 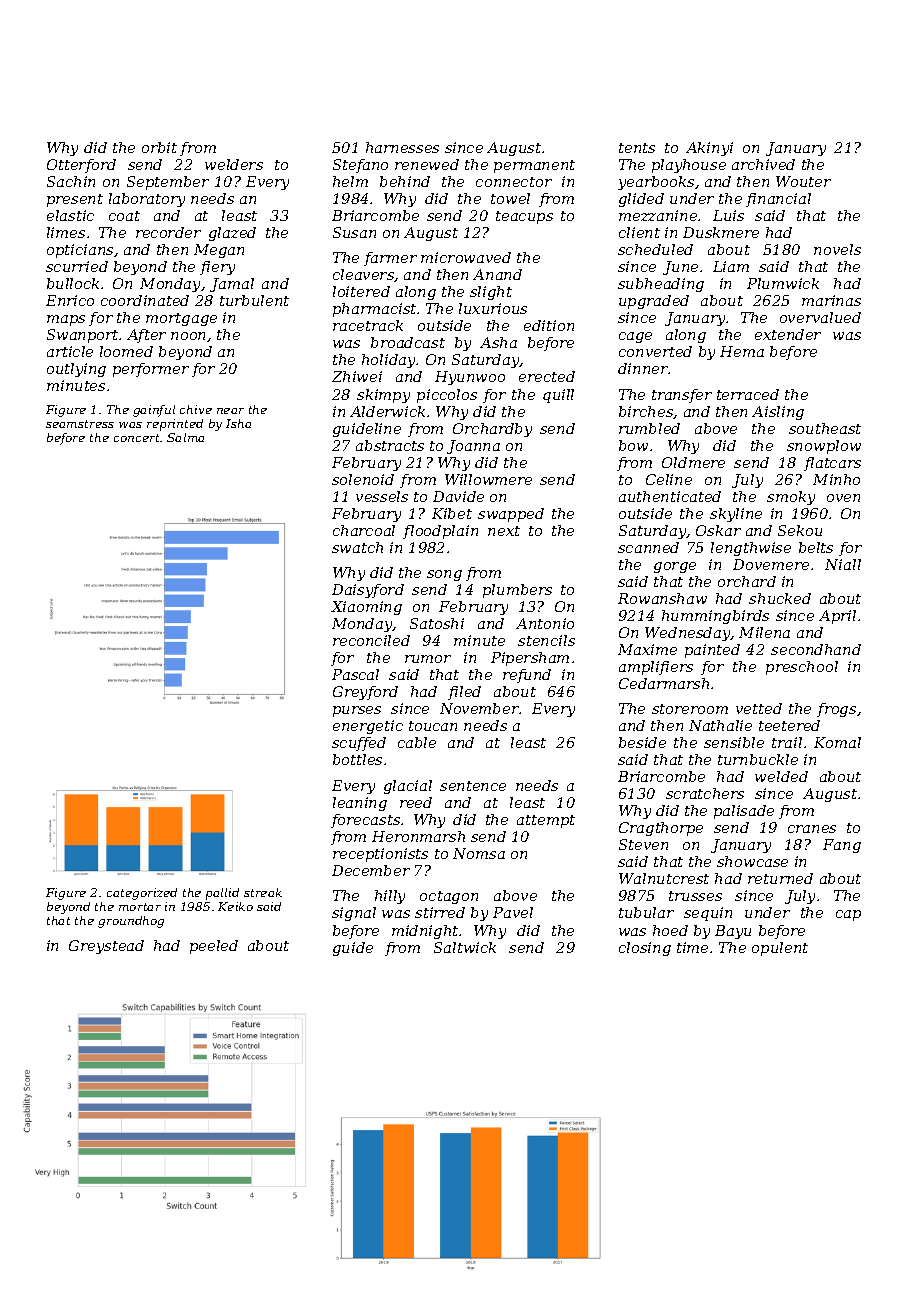 I want to click on closing, so click(x=645, y=949).
